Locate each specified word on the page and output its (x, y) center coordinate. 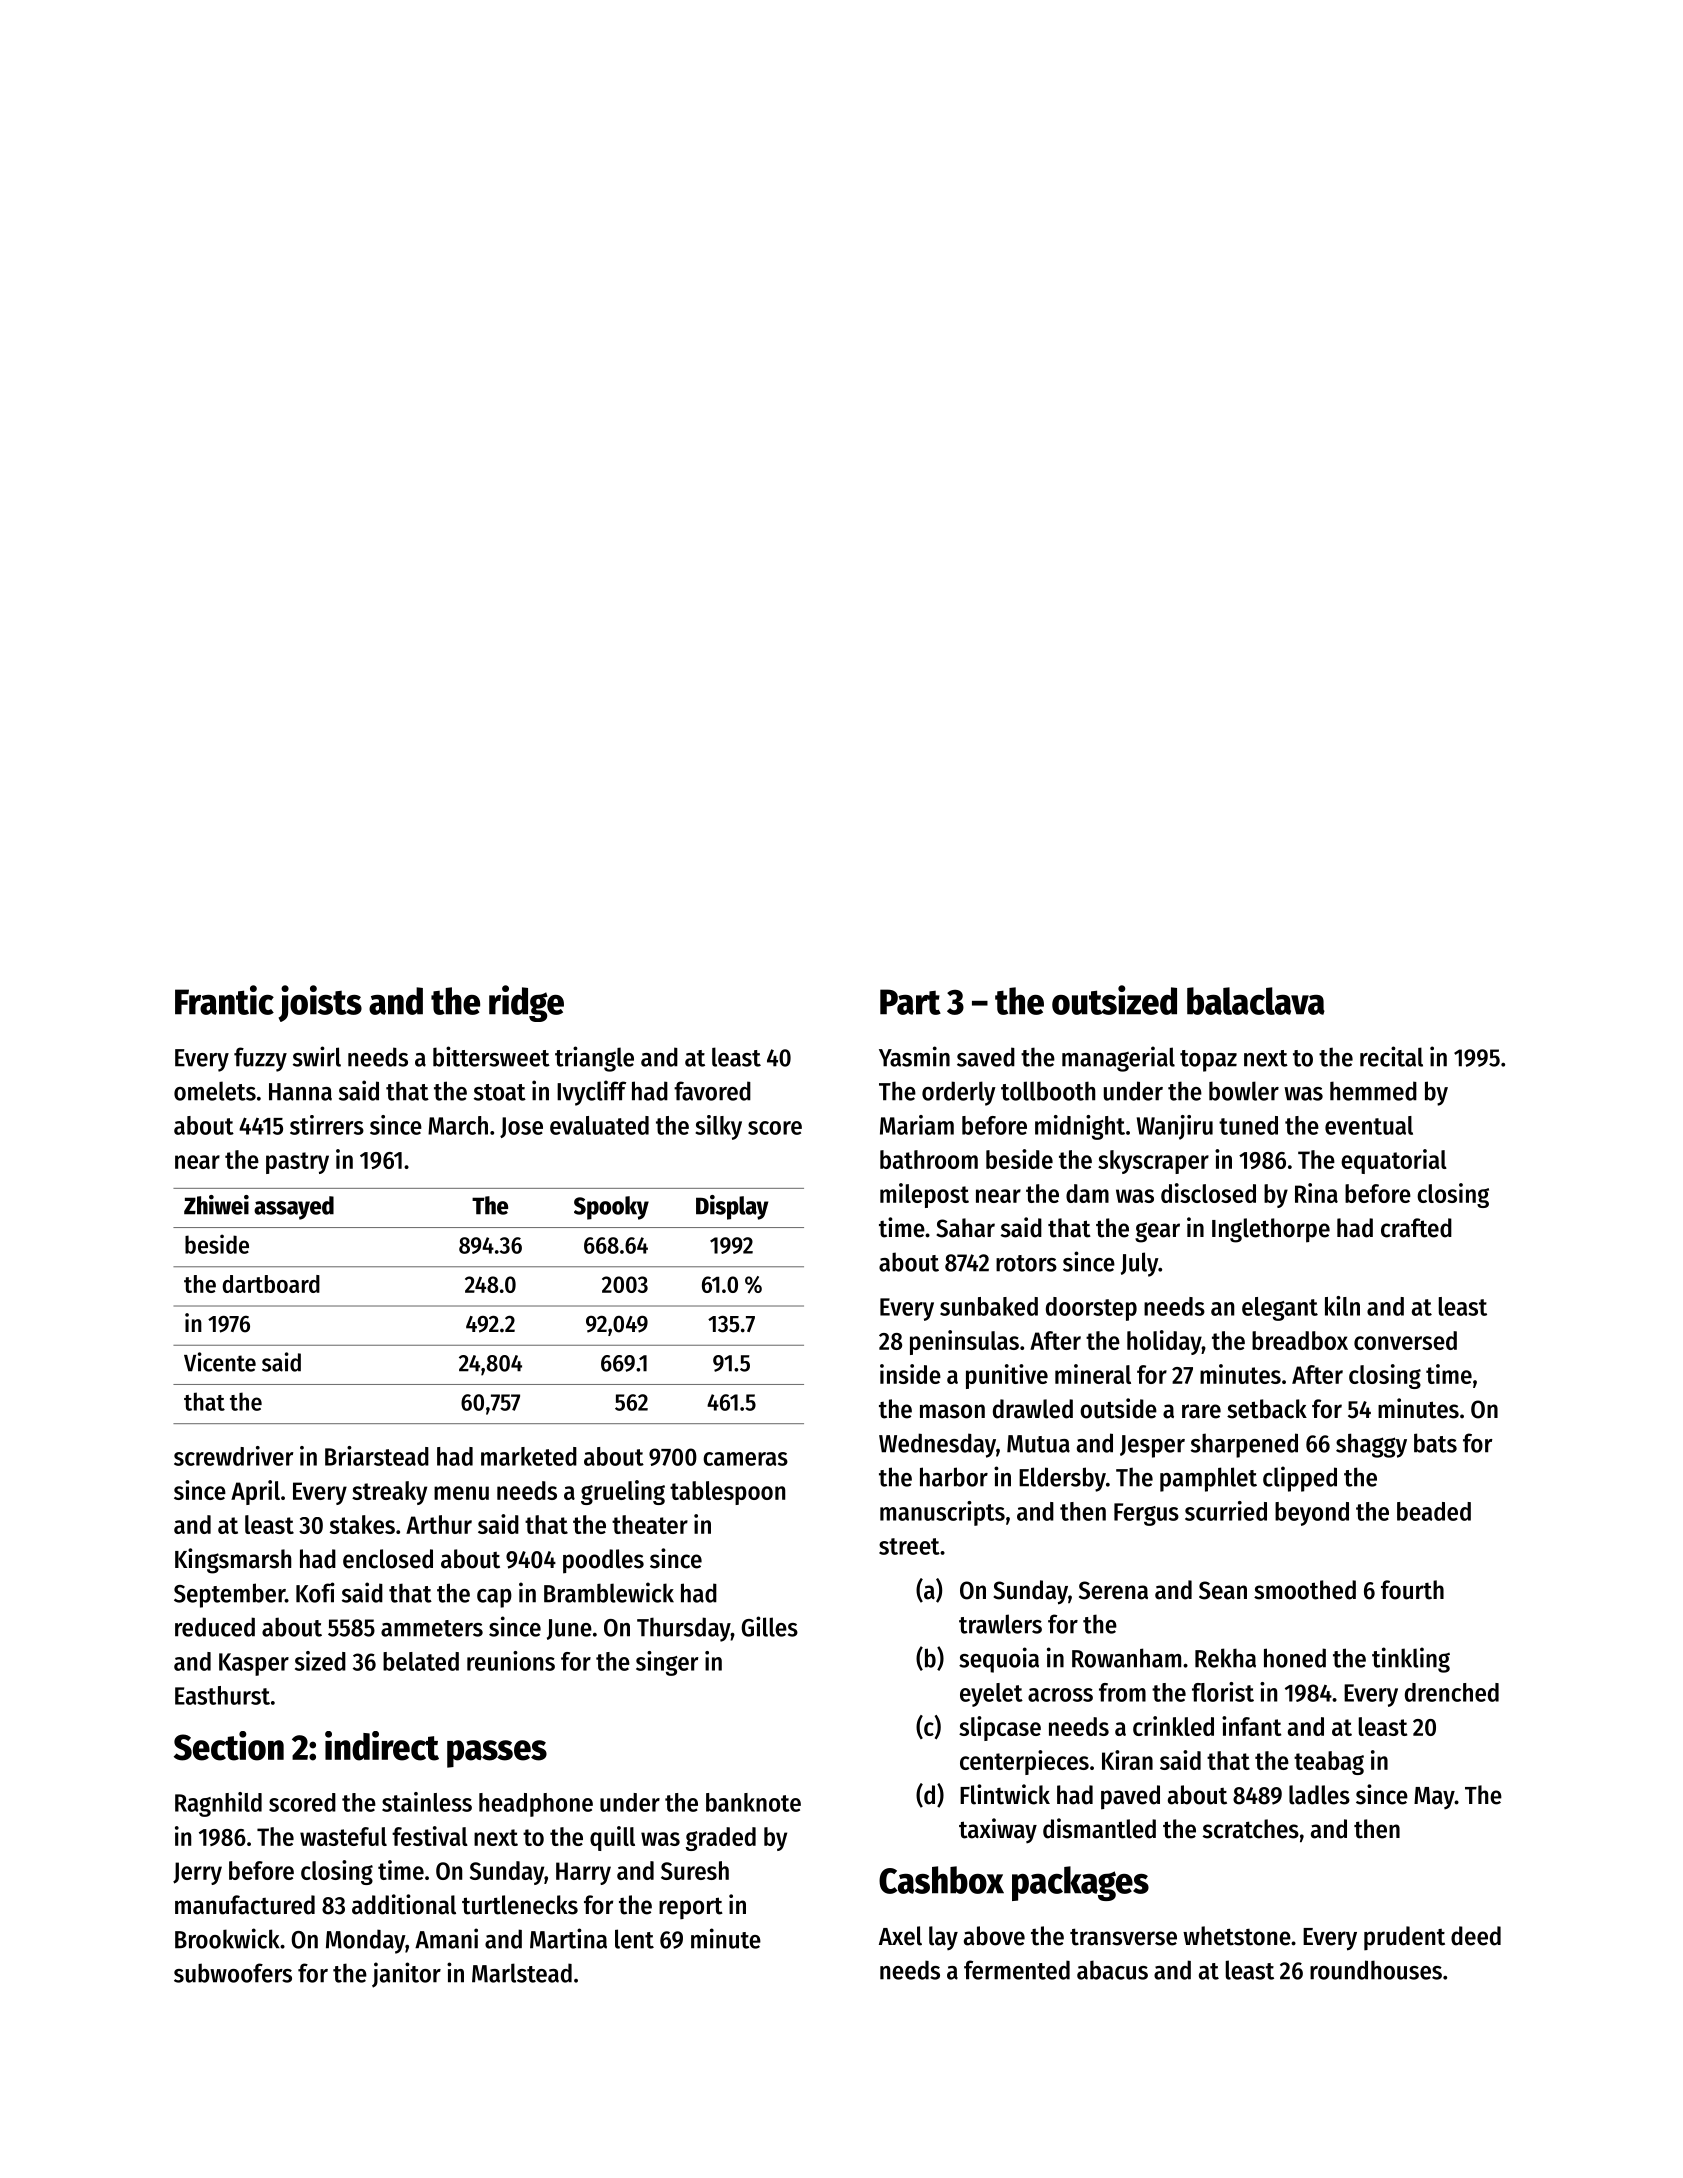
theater (650, 1524)
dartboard (271, 1284)
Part (910, 1002)
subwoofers (233, 1973)
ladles (1319, 1795)
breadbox (1300, 1340)
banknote (753, 1802)
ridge (526, 1003)
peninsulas (964, 1342)
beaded (1434, 1511)
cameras (745, 1459)
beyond (1312, 1514)
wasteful (343, 1836)
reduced (215, 1627)
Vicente (220, 1362)
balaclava (1256, 1001)
